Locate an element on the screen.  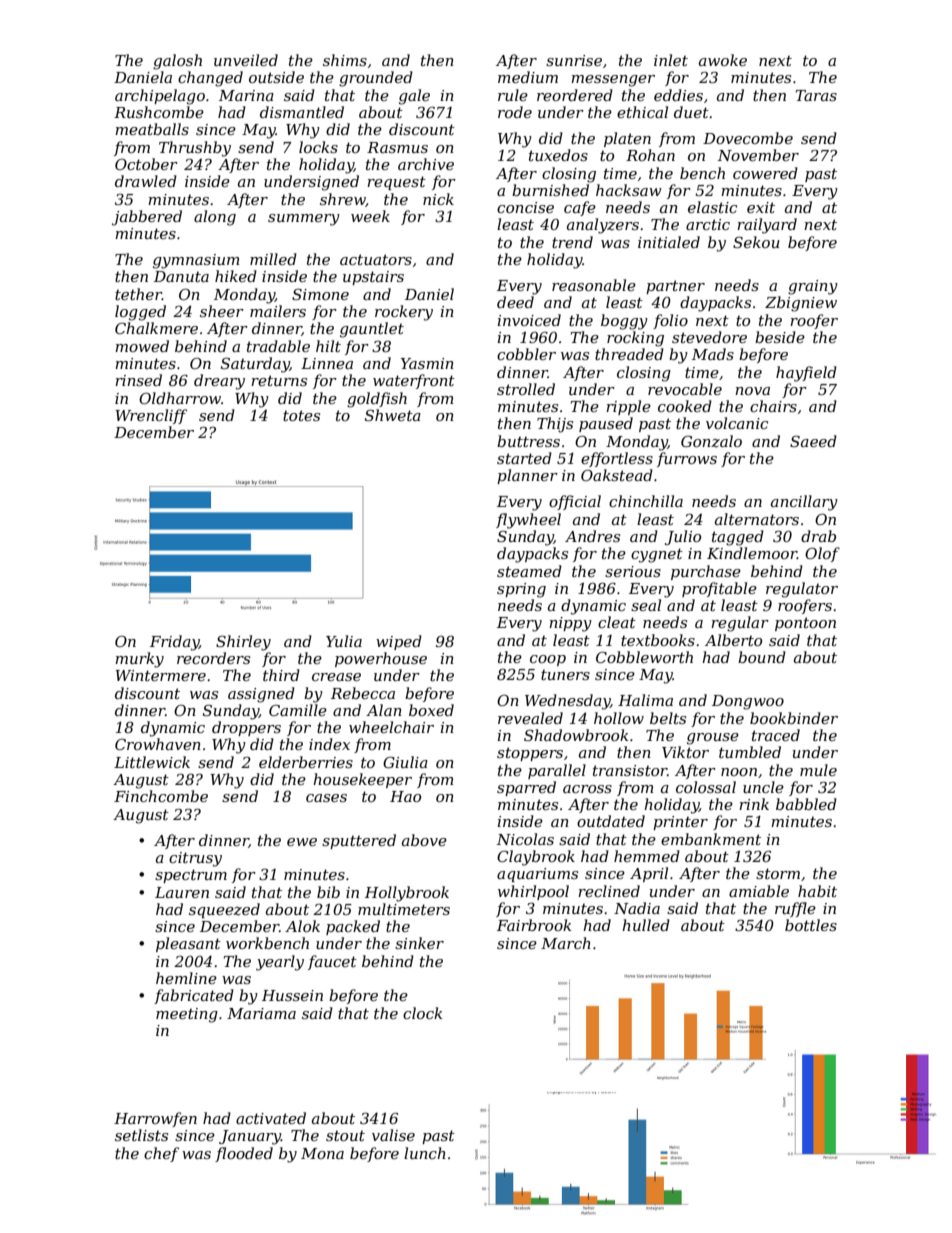
Camille is located at coordinates (298, 710).
